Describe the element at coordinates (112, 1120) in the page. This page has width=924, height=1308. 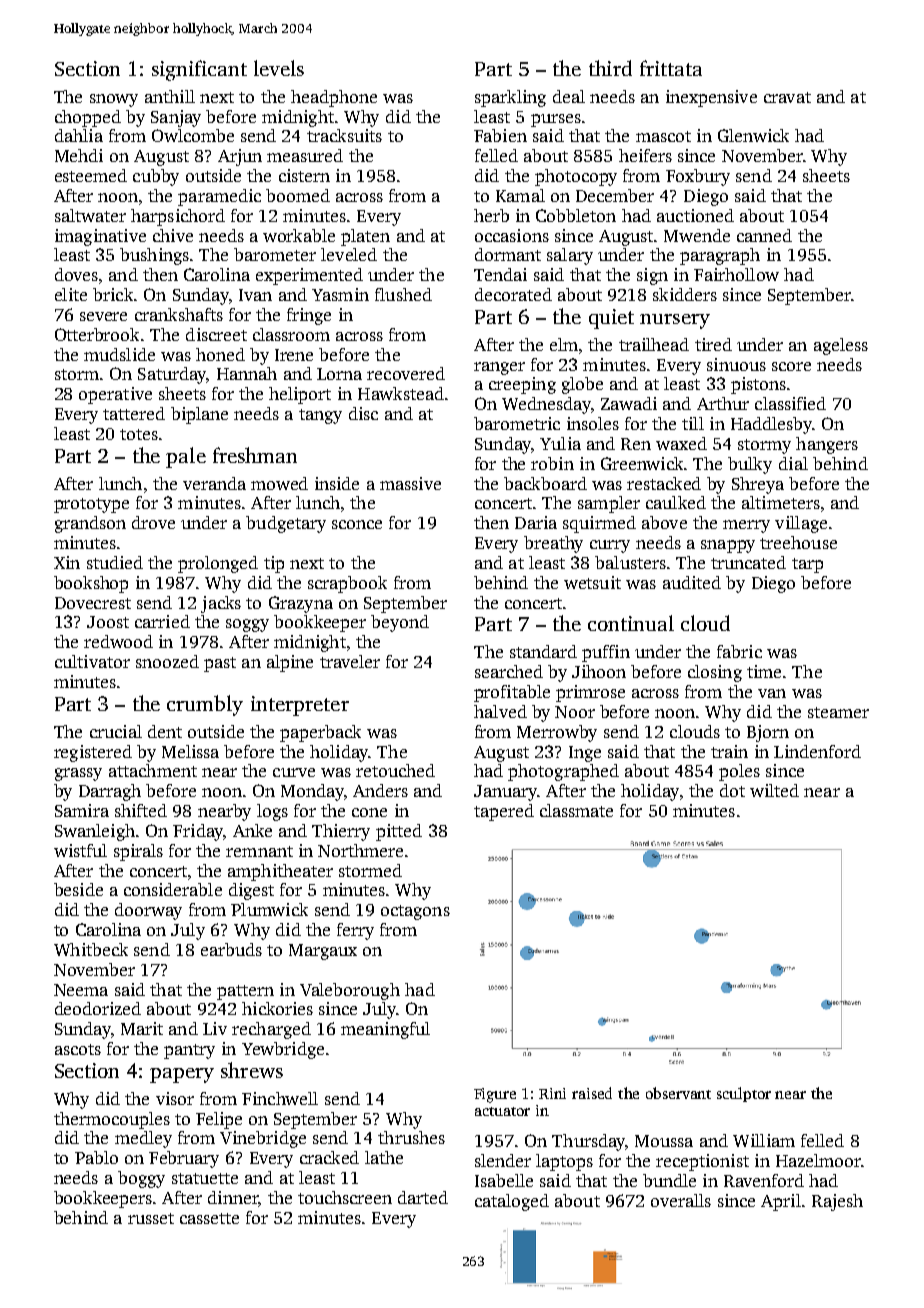
I see `thermocouples` at that location.
